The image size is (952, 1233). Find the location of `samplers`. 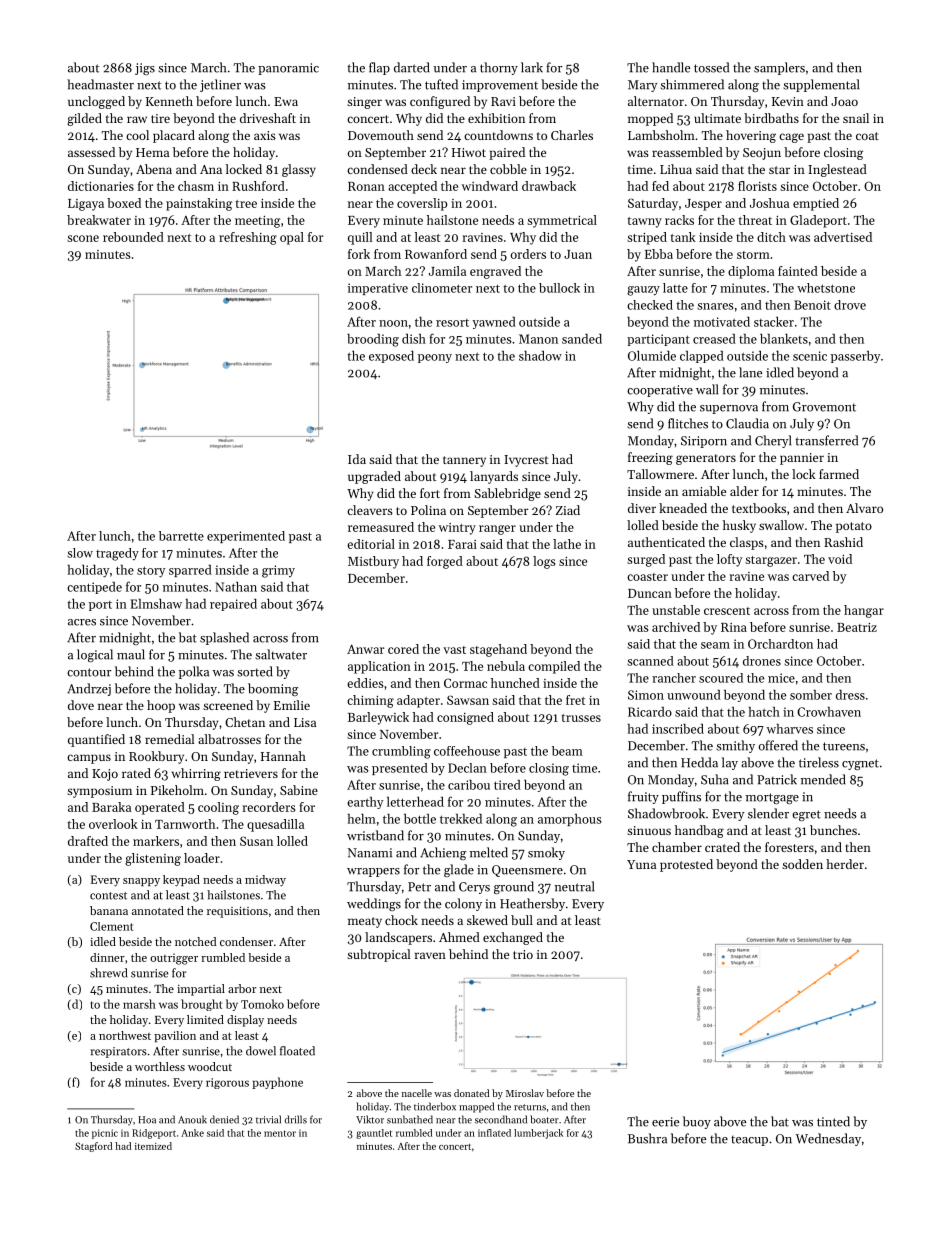

samplers is located at coordinates (779, 68).
